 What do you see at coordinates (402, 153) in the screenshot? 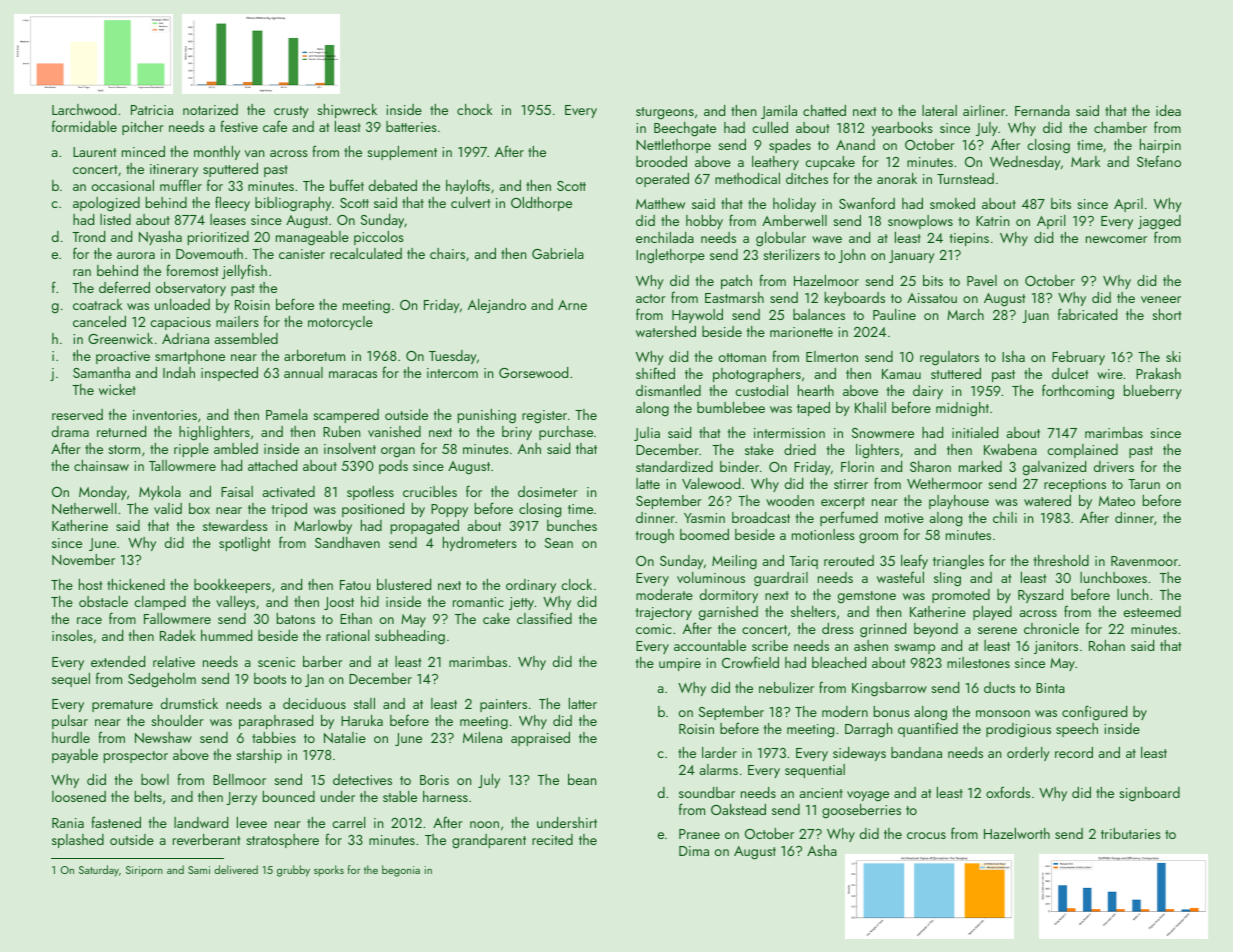
I see `supplement` at bounding box center [402, 153].
